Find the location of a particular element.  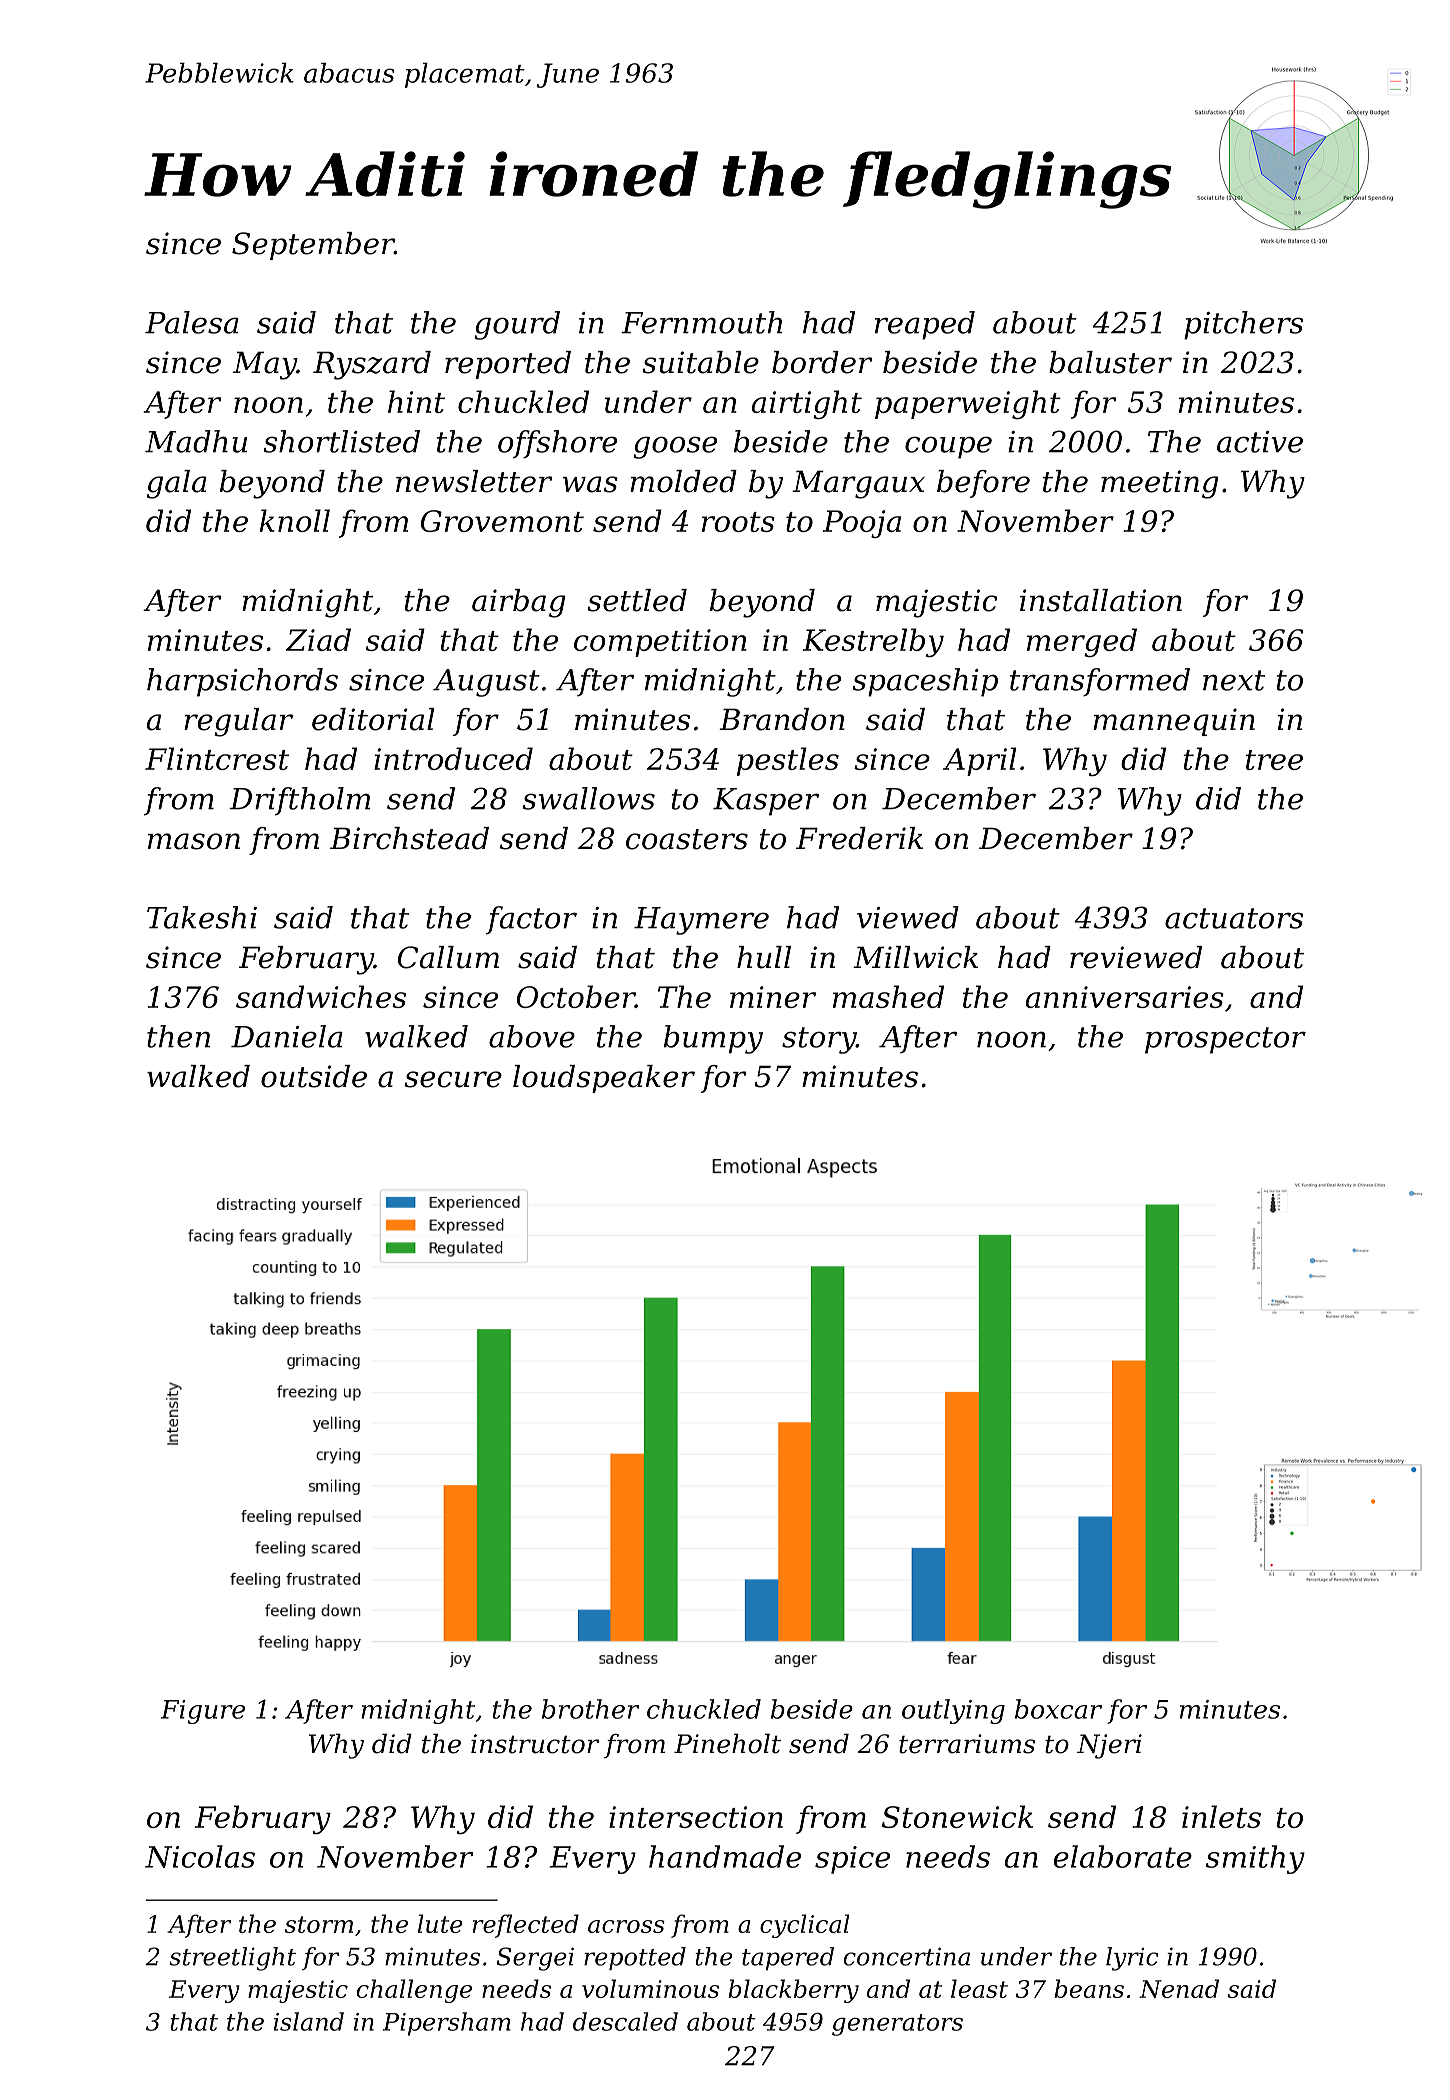

Callum is located at coordinates (448, 957).
